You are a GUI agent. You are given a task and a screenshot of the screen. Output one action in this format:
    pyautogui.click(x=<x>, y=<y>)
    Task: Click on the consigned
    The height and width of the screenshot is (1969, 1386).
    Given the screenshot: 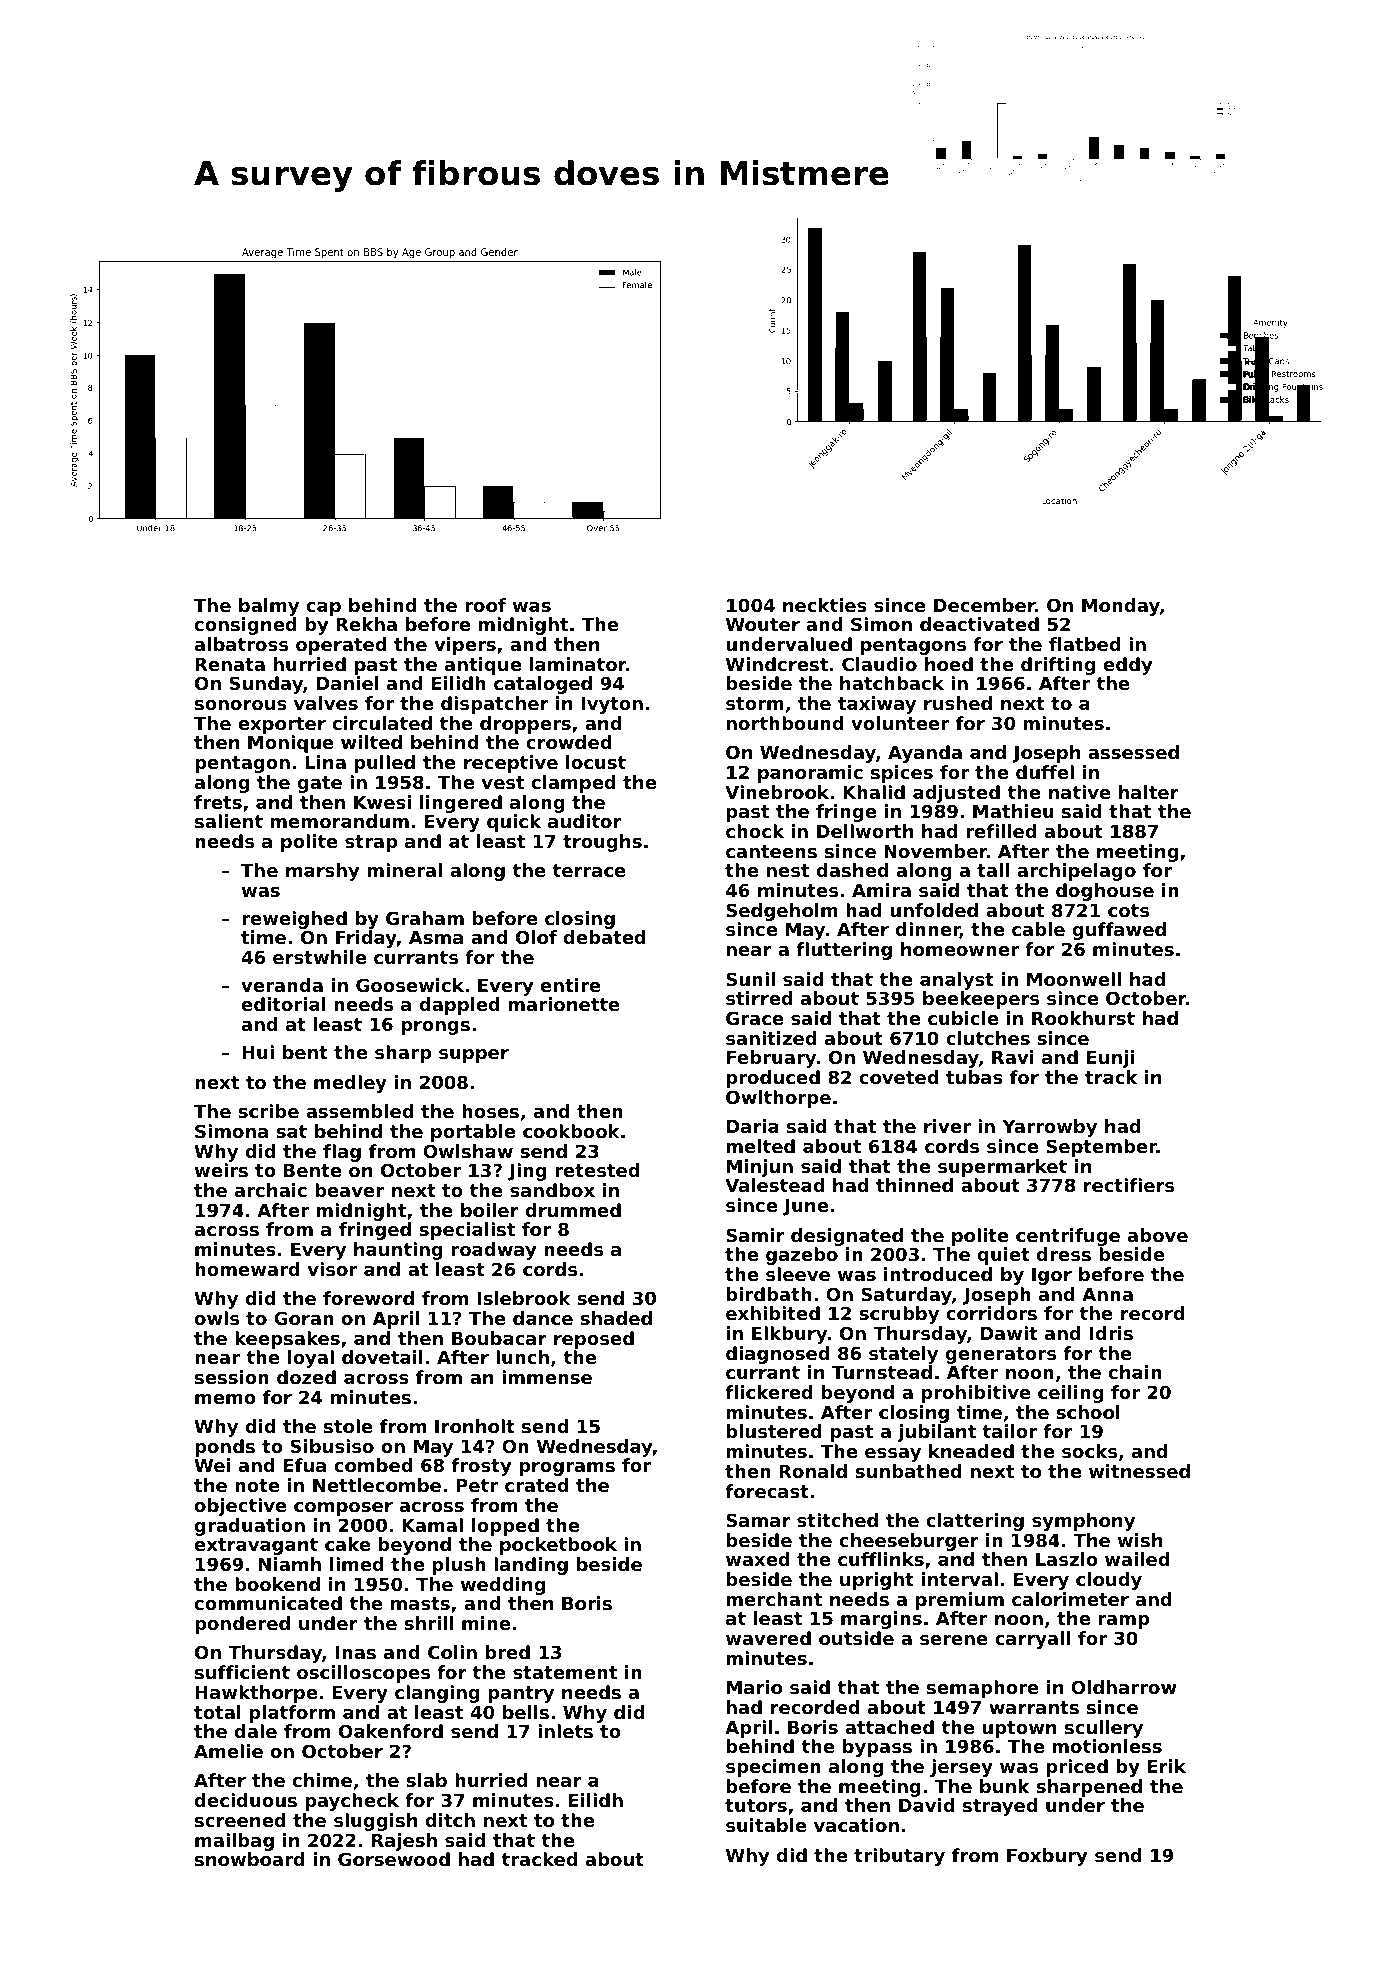 What is the action you would take?
    pyautogui.click(x=246, y=626)
